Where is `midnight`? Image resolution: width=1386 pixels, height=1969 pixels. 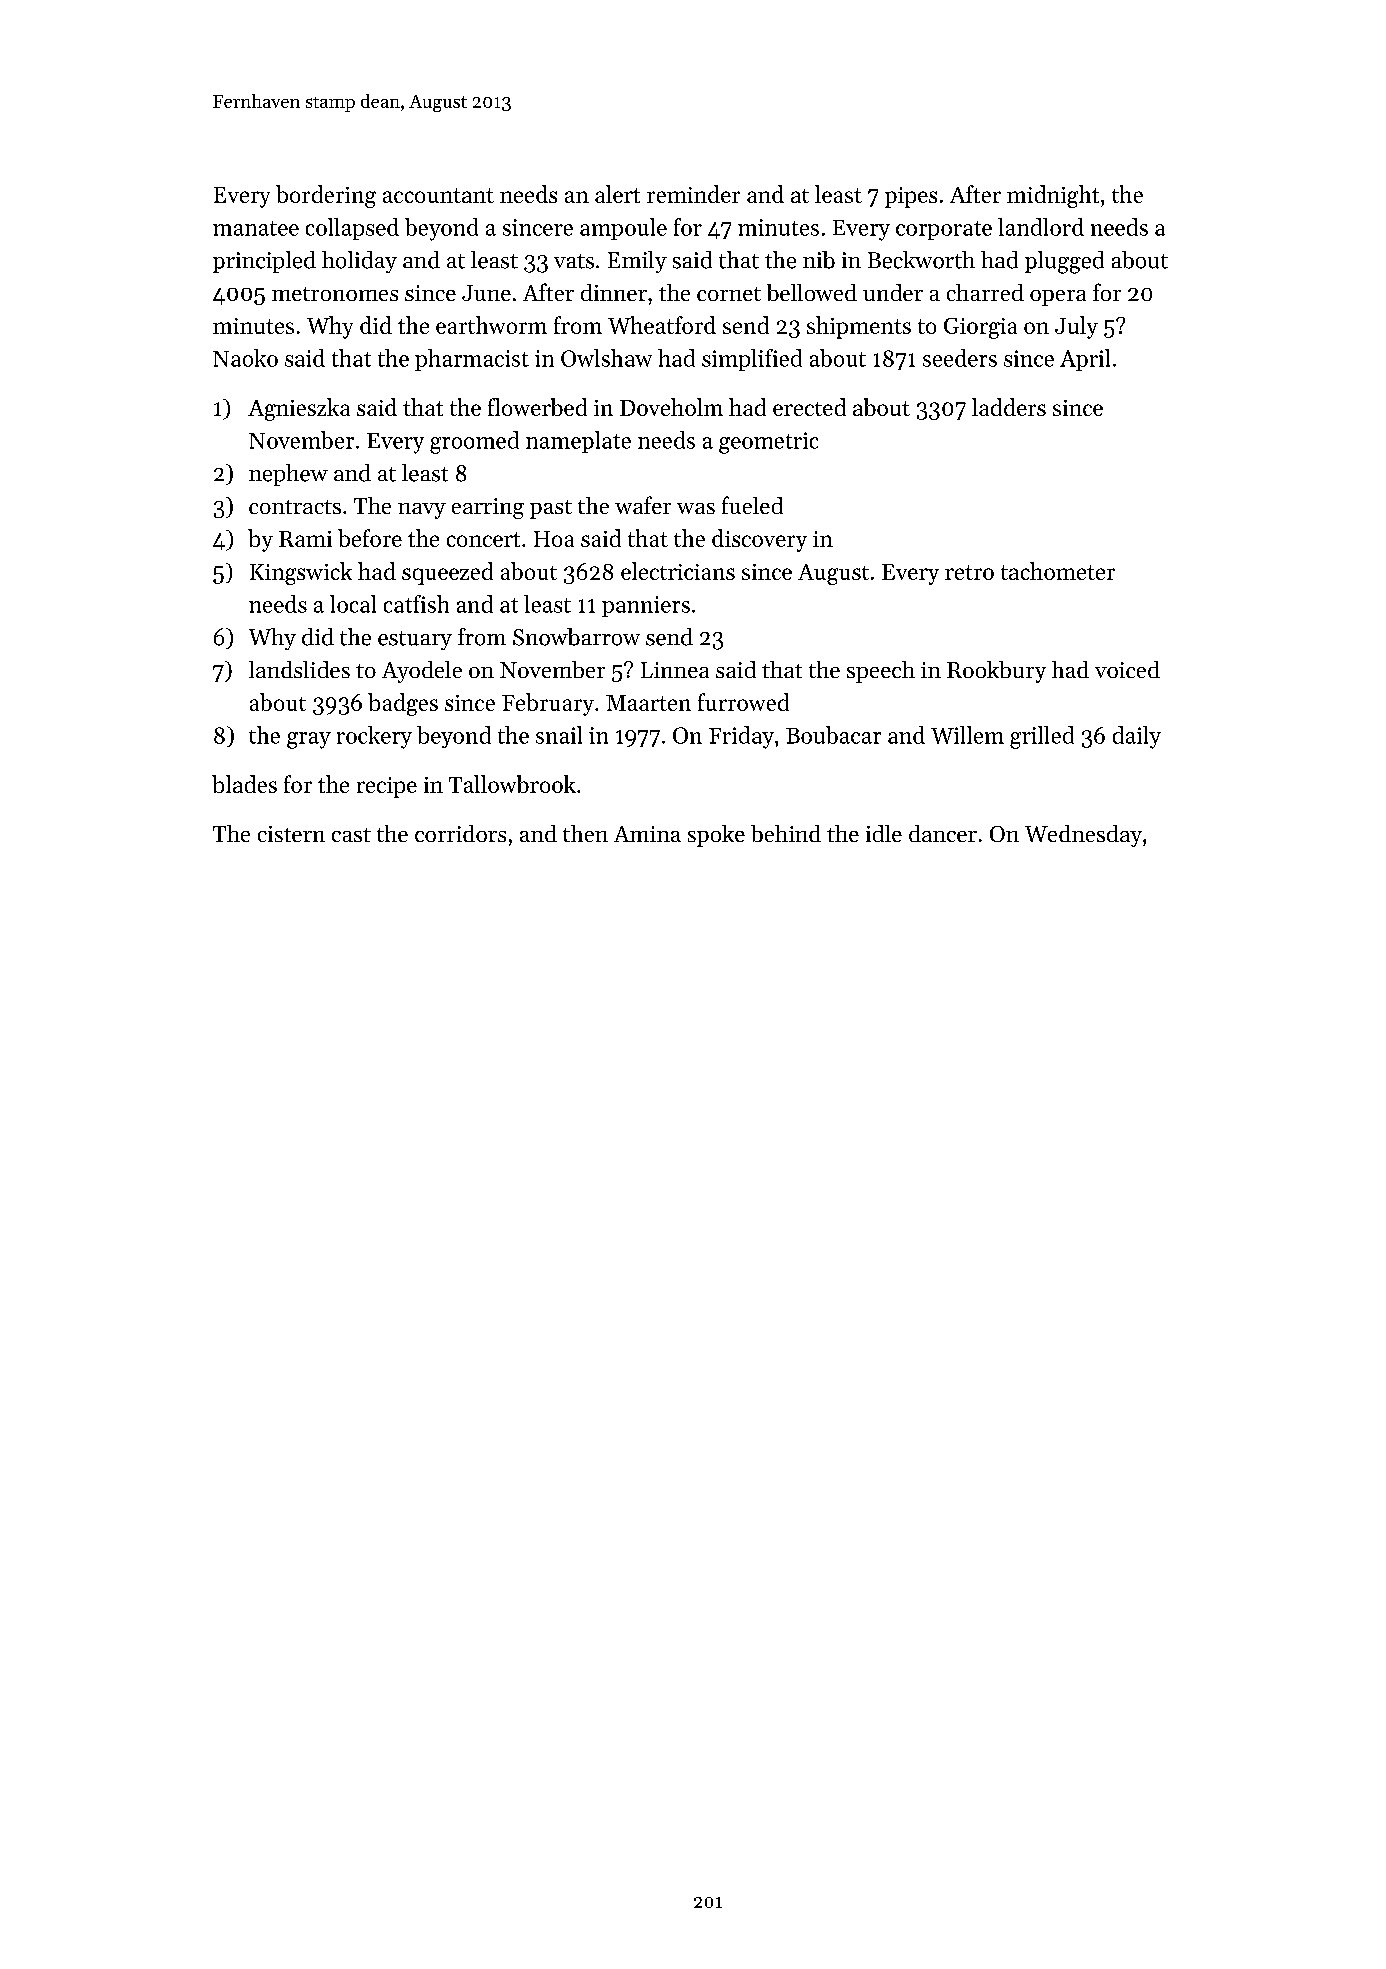
midnight is located at coordinates (1053, 196).
